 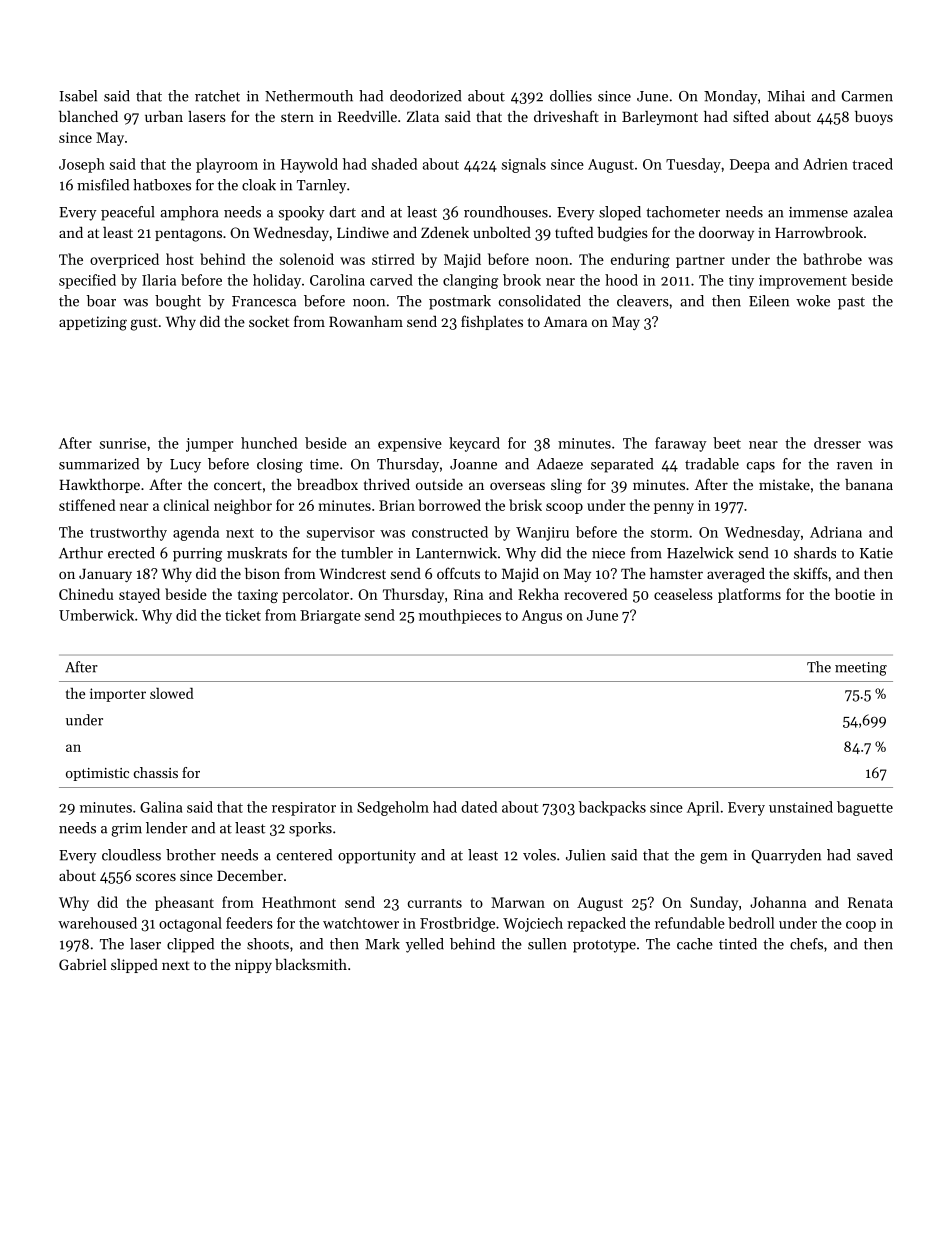 What do you see at coordinates (749, 595) in the screenshot?
I see `platforms` at bounding box center [749, 595].
